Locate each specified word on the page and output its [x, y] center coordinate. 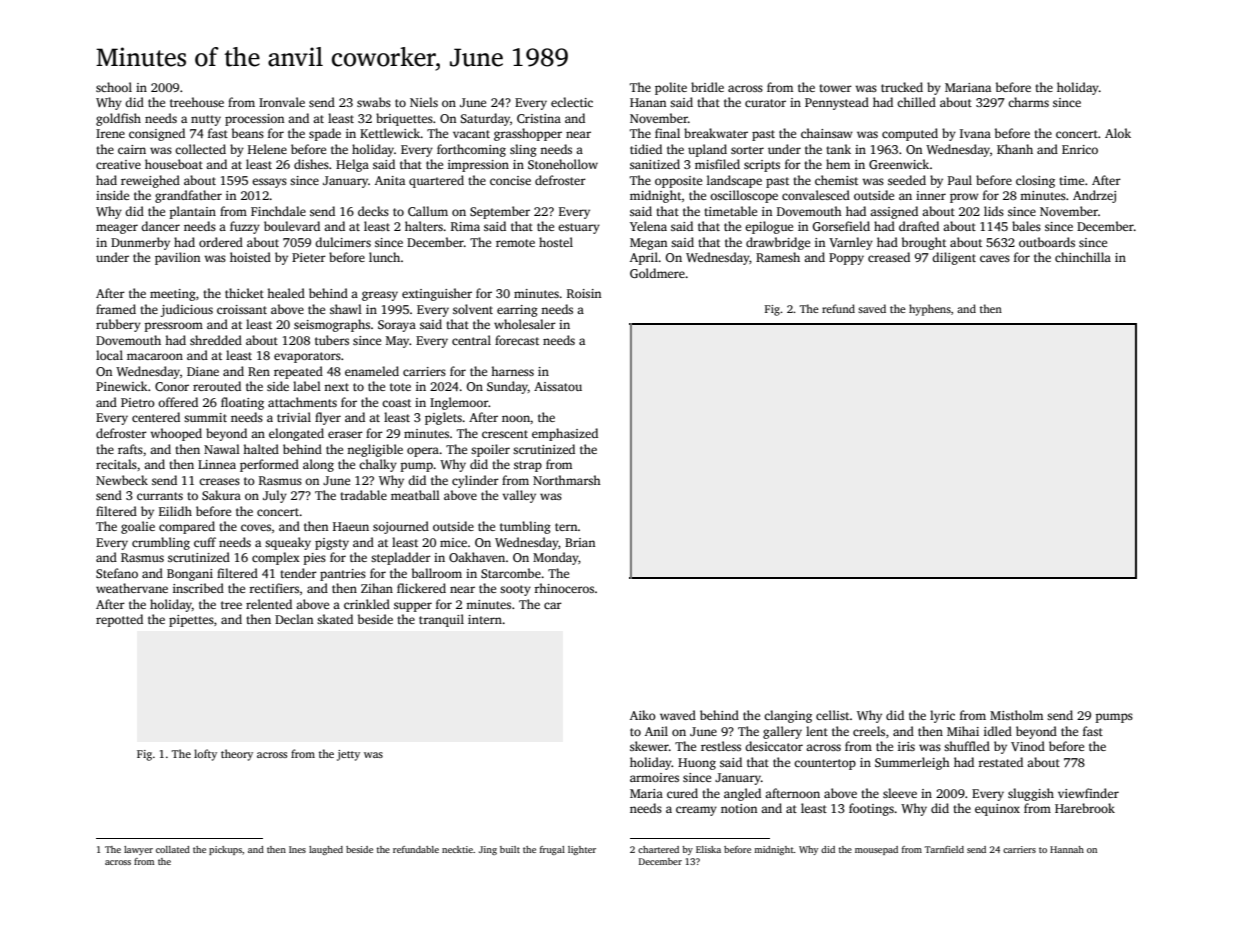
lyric [942, 716]
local [109, 355]
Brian [580, 542]
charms [1028, 102]
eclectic [572, 102]
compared [187, 527]
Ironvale [282, 102]
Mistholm [1016, 715]
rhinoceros [564, 588]
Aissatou [558, 386]
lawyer [138, 850]
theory [237, 755]
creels [869, 731]
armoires [654, 777]
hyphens [930, 310]
